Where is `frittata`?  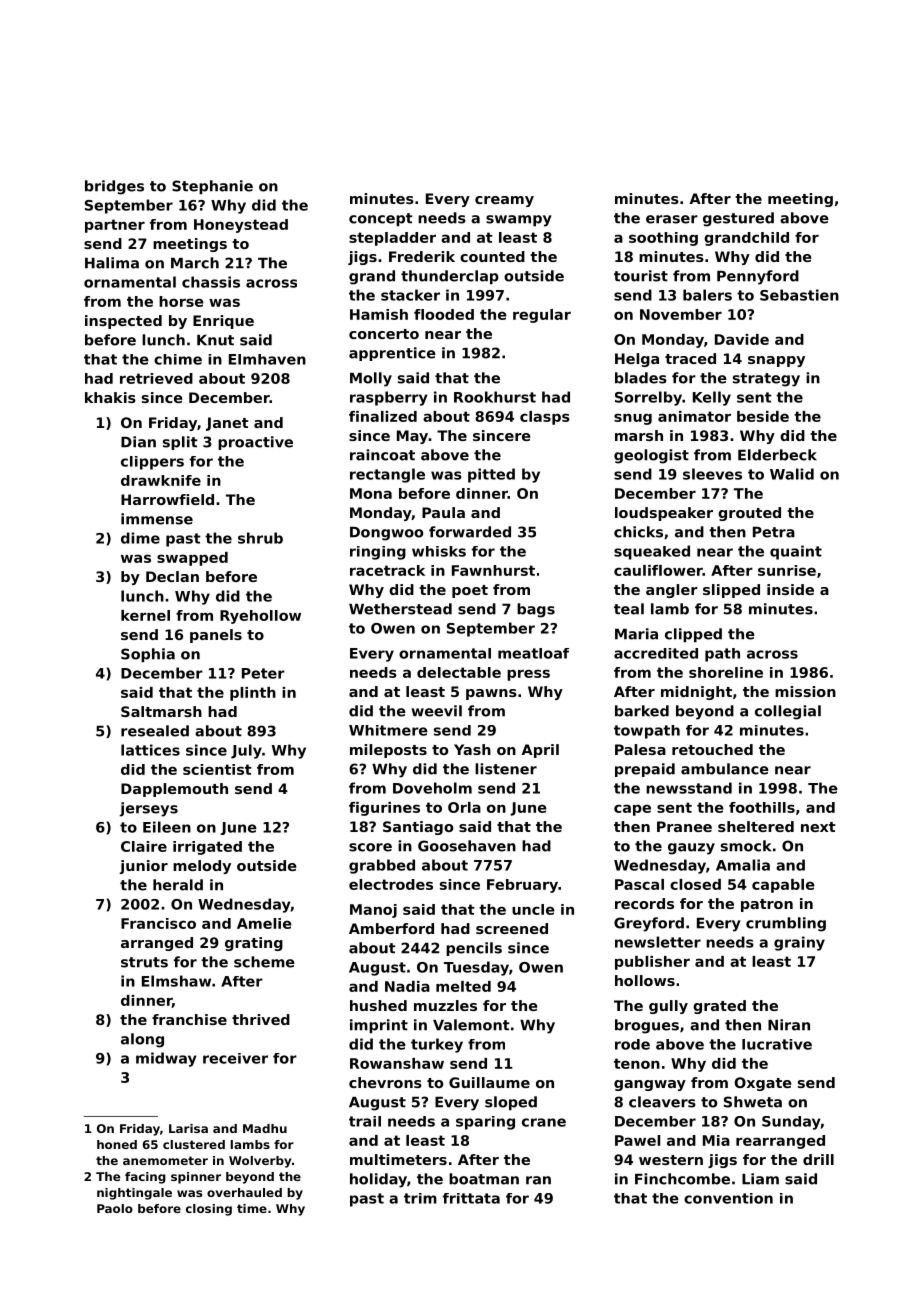 frittata is located at coordinates (471, 1198).
